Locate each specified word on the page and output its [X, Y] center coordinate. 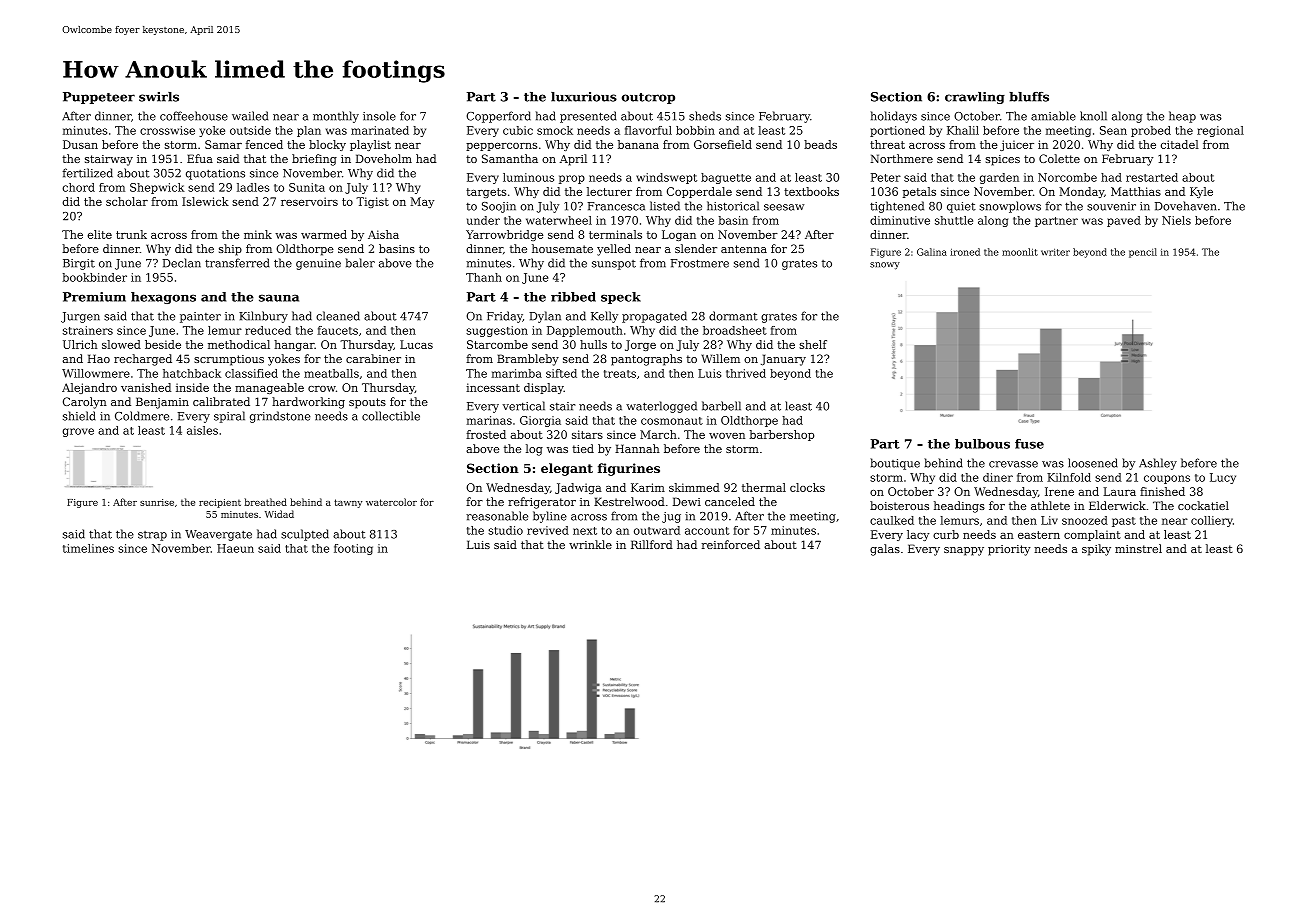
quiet [961, 207]
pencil [1143, 253]
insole [379, 116]
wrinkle [590, 544]
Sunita [307, 187]
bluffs [1029, 97]
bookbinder [94, 277]
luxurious [584, 97]
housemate [562, 248]
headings [959, 507]
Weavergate [218, 535]
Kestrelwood [629, 501]
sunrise [157, 502]
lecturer [609, 191]
